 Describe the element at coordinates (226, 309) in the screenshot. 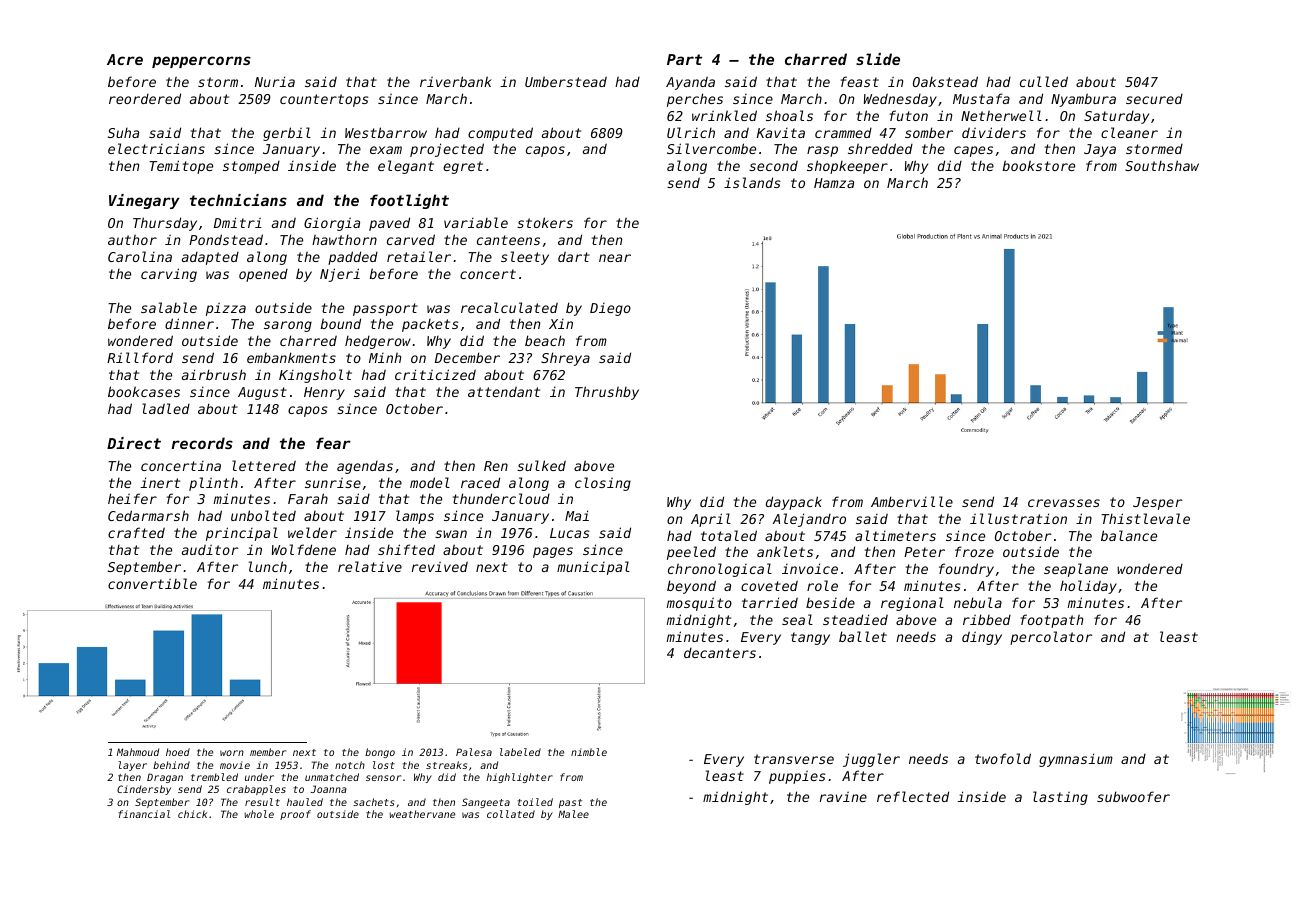

I see `pizza` at that location.
